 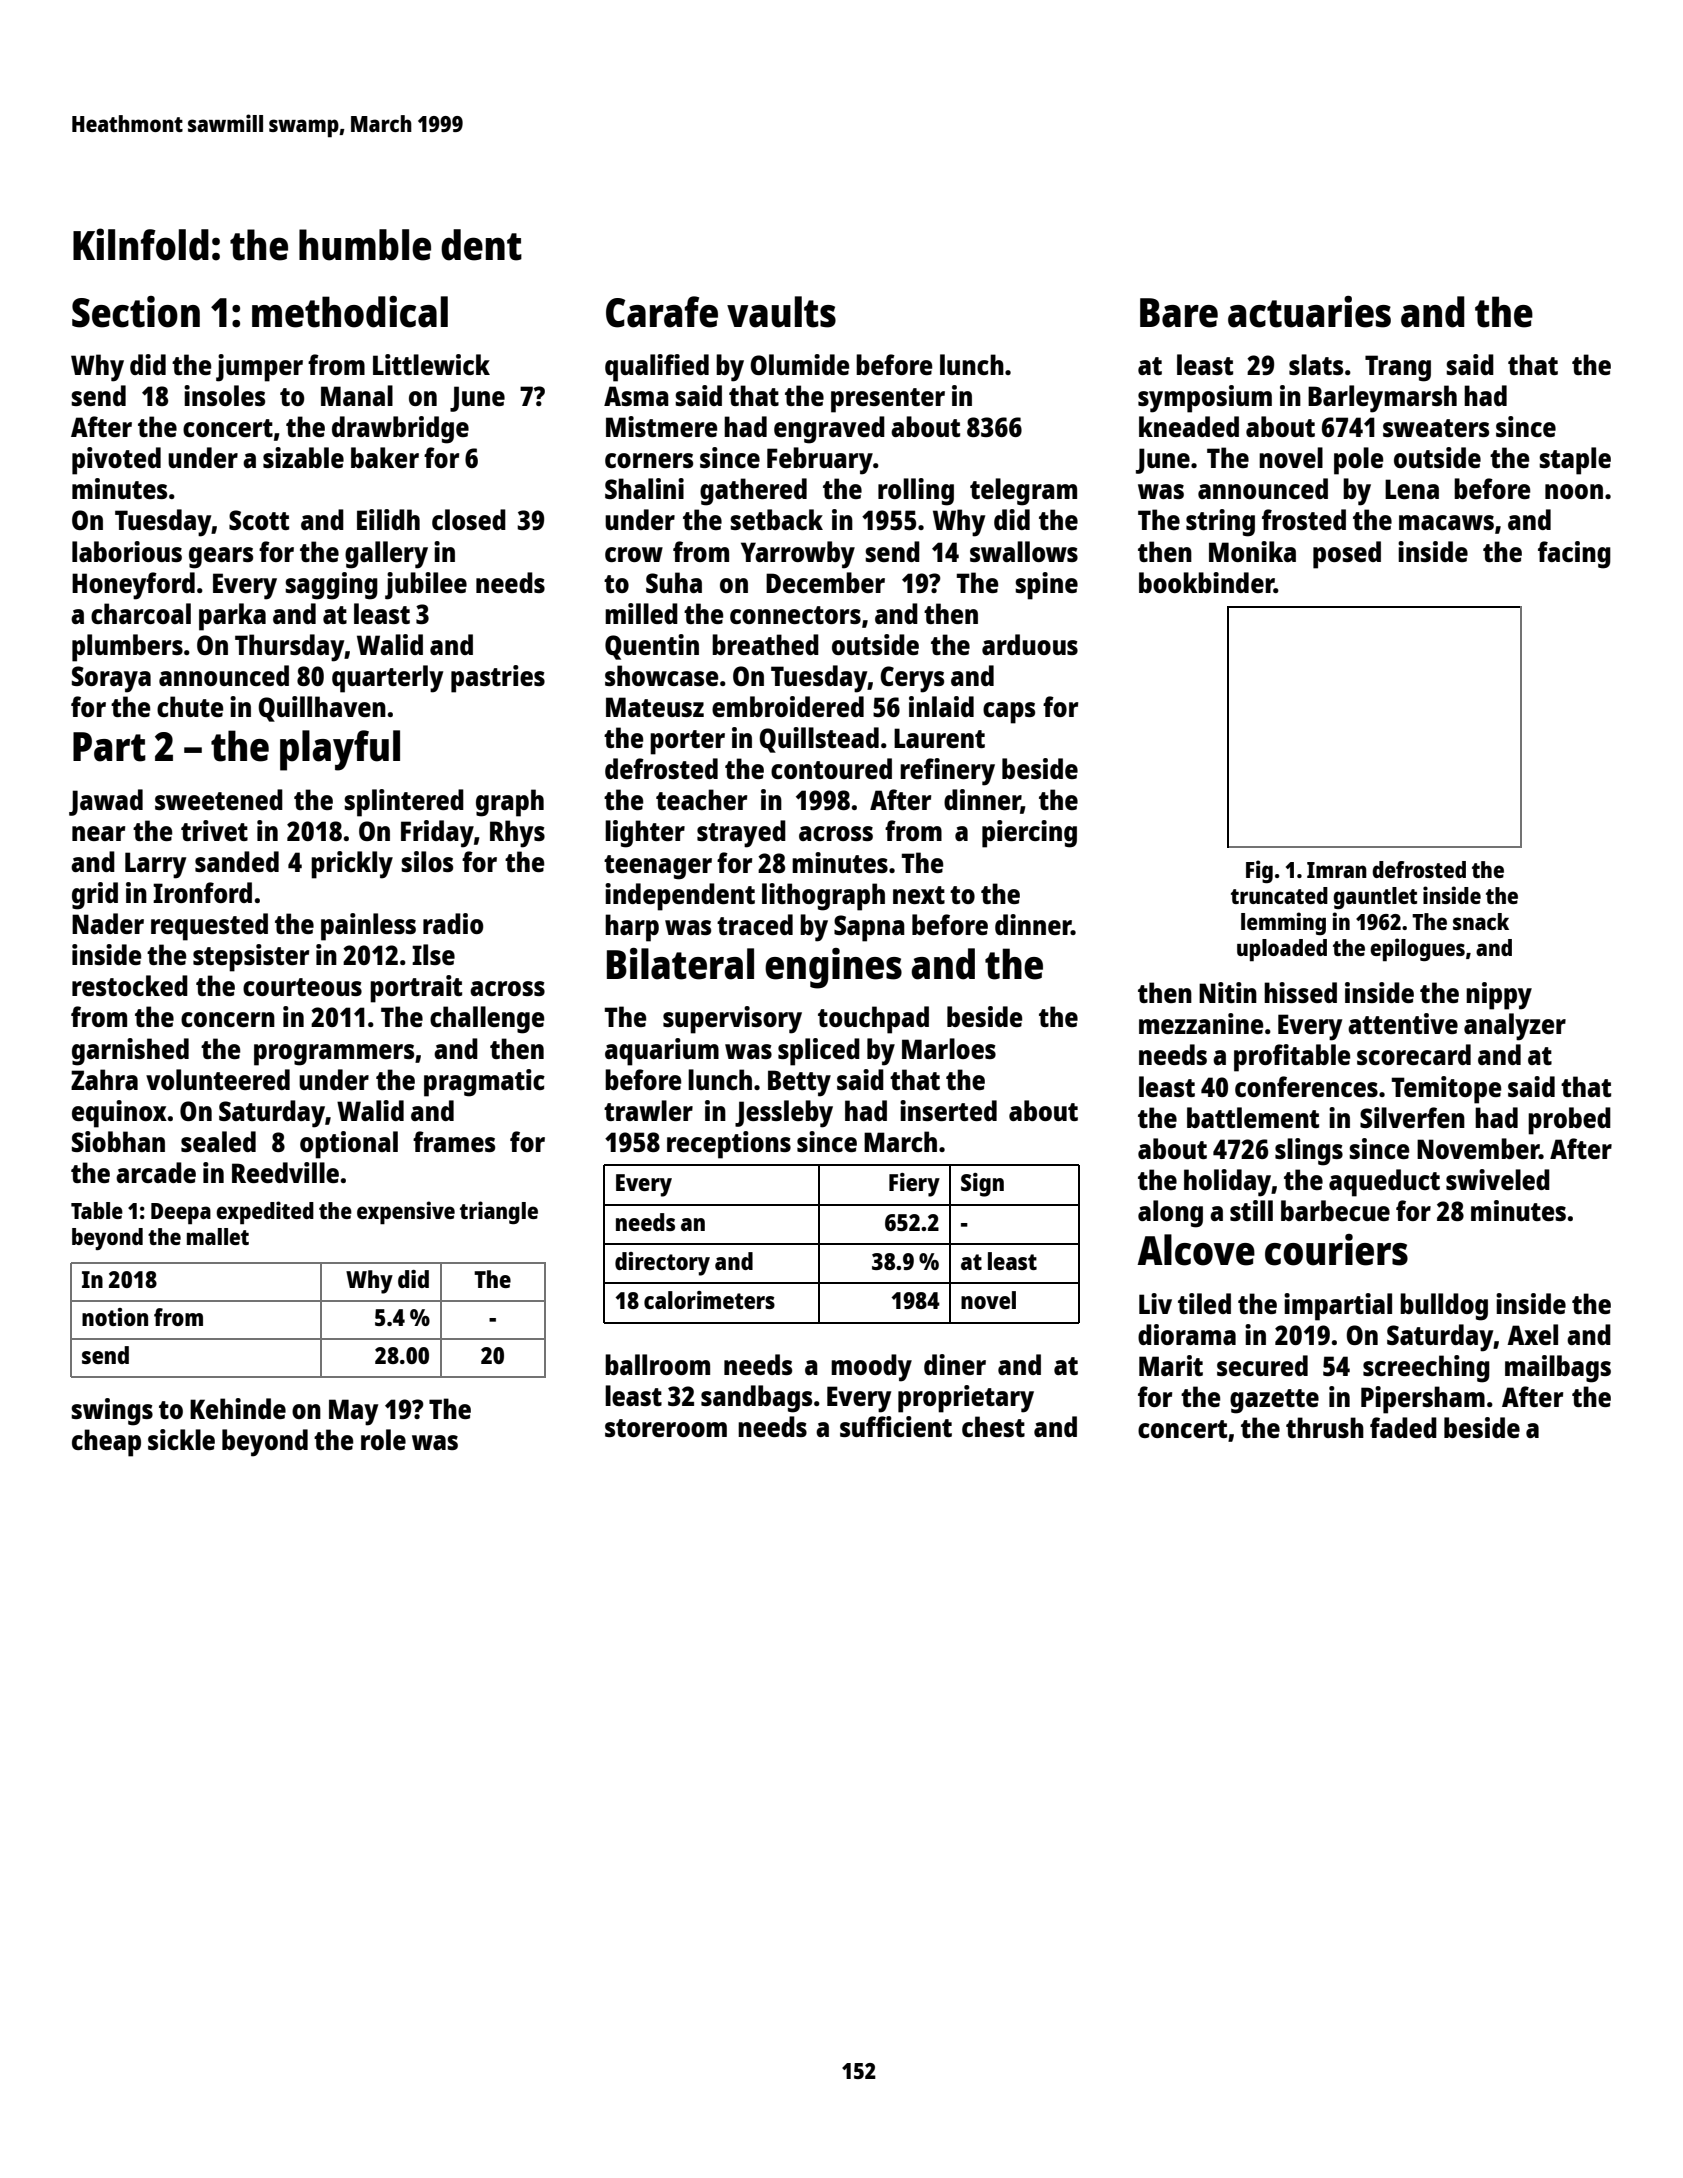 What do you see at coordinates (383, 1439) in the page?
I see `role` at bounding box center [383, 1439].
